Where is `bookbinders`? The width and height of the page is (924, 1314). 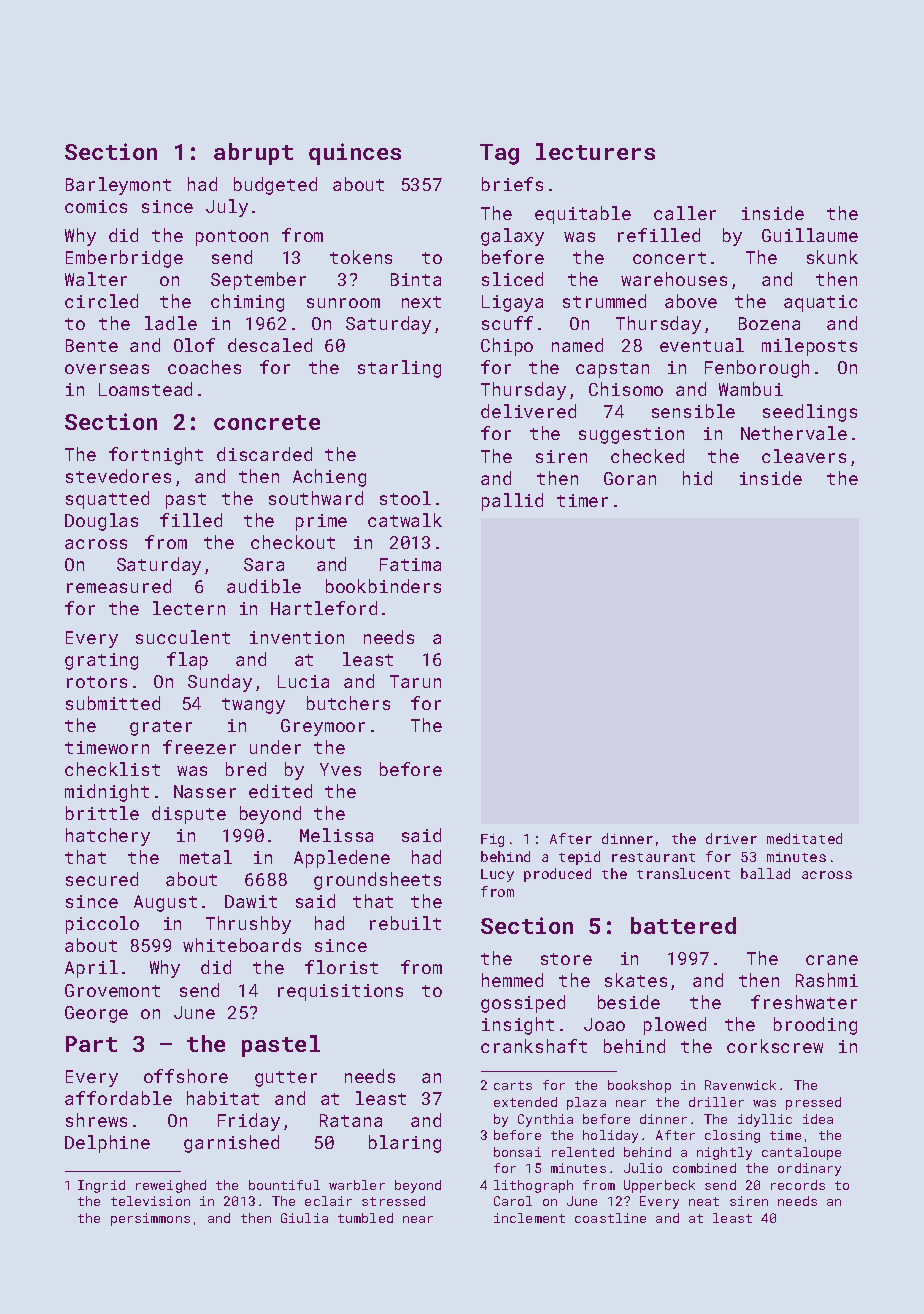 bookbinders is located at coordinates (383, 586).
